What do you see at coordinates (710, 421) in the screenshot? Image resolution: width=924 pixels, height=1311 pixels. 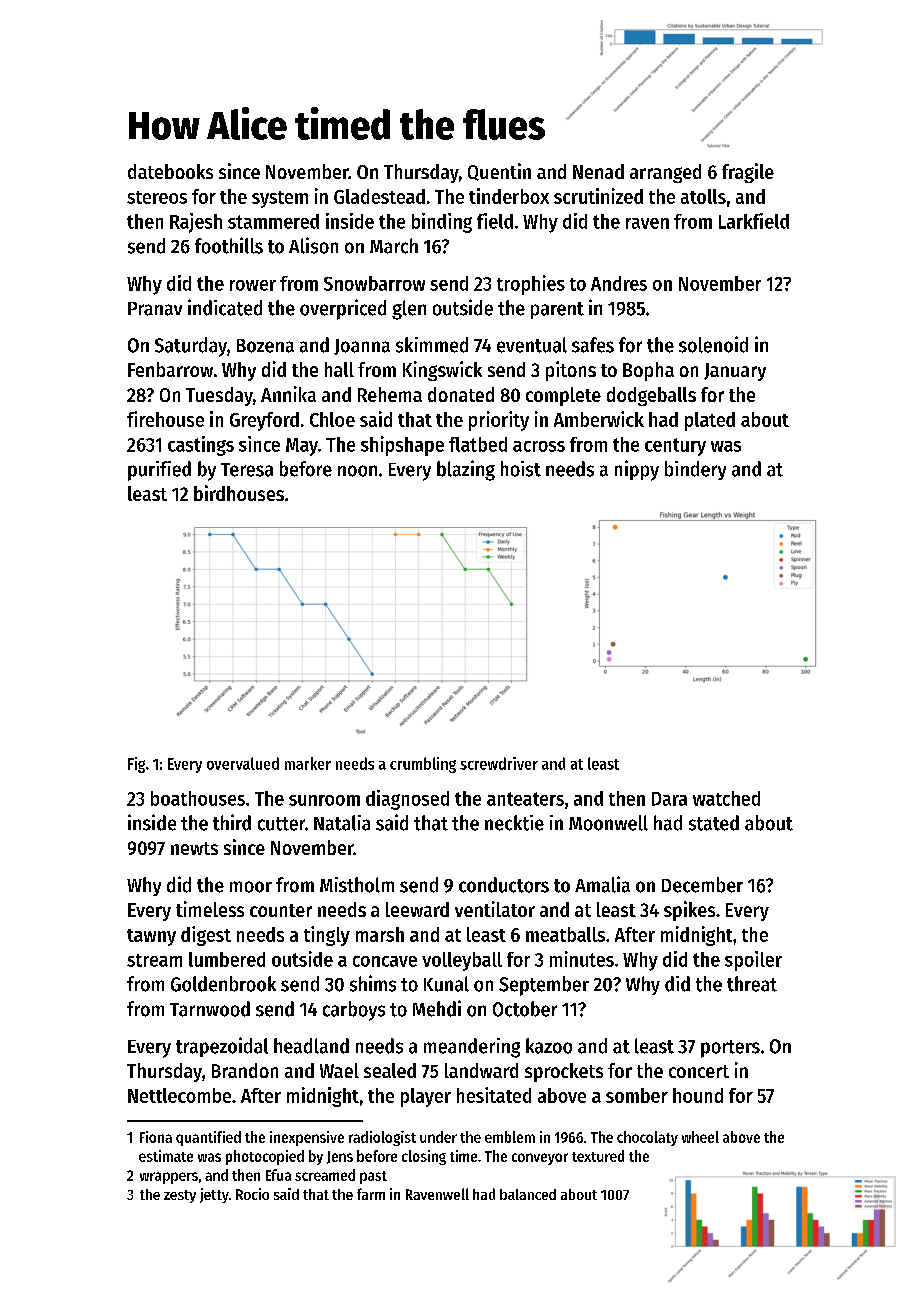 I see `plated` at bounding box center [710, 421].
